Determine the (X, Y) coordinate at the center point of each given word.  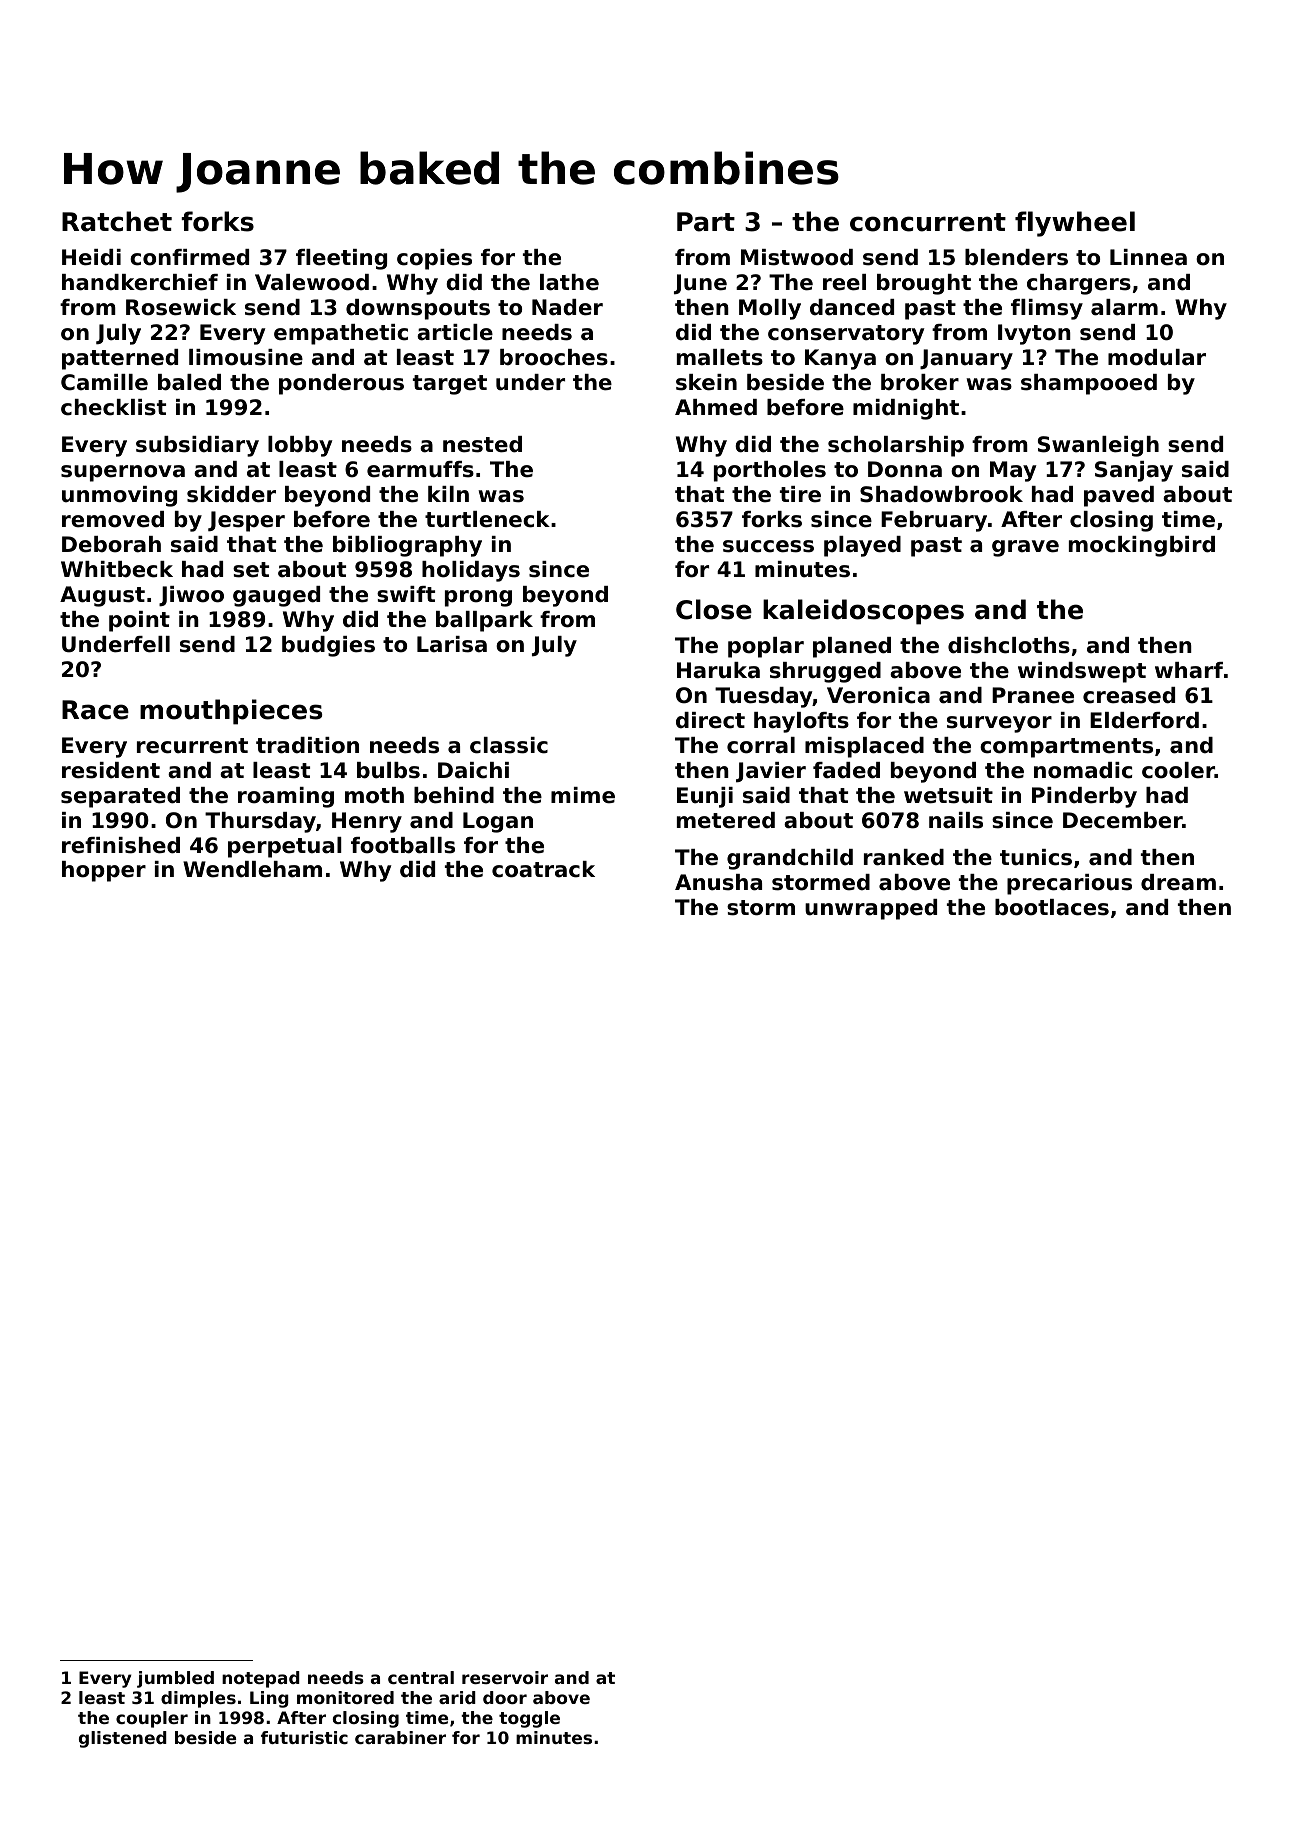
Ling (269, 1699)
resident (111, 770)
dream (1178, 882)
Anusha (718, 882)
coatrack (543, 869)
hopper (104, 871)
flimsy (1047, 309)
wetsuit (948, 795)
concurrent (928, 222)
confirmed (189, 257)
